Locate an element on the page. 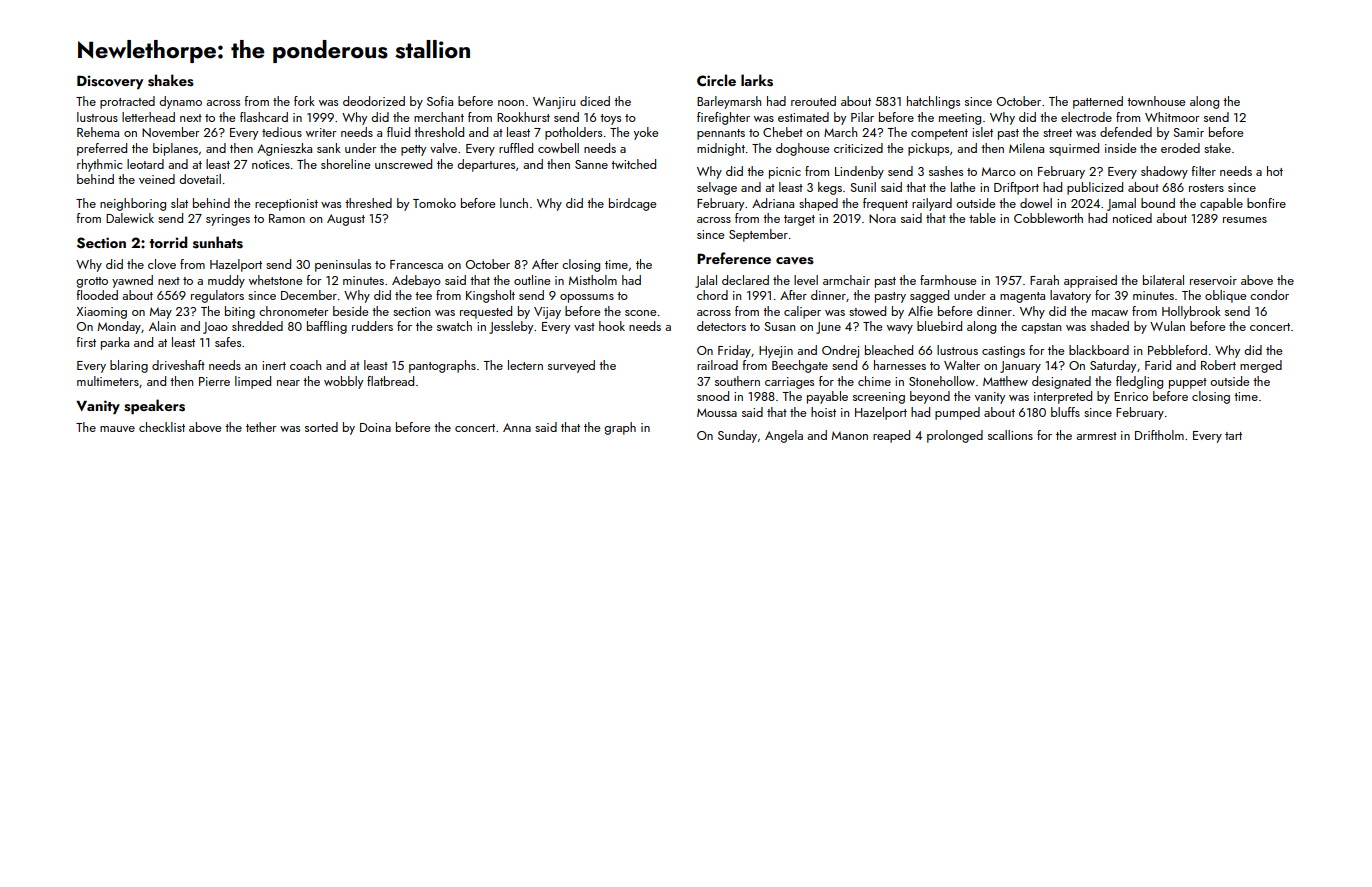  Circle is located at coordinates (716, 80).
